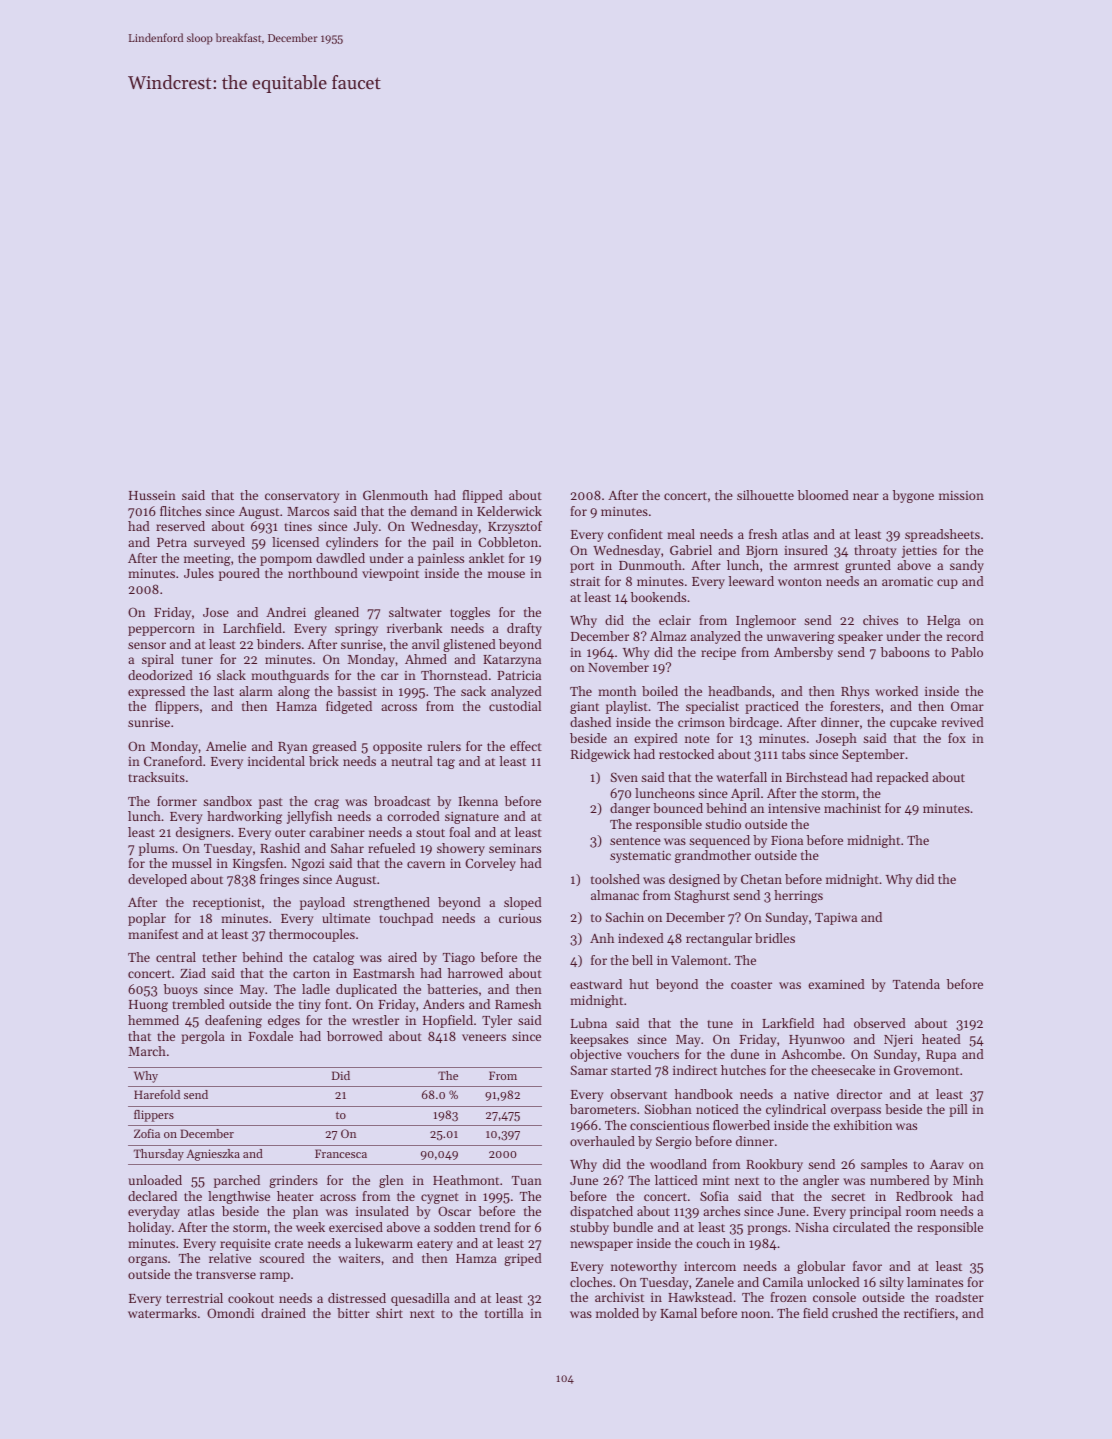 The height and width of the document is (1439, 1112). I want to click on near, so click(866, 496).
